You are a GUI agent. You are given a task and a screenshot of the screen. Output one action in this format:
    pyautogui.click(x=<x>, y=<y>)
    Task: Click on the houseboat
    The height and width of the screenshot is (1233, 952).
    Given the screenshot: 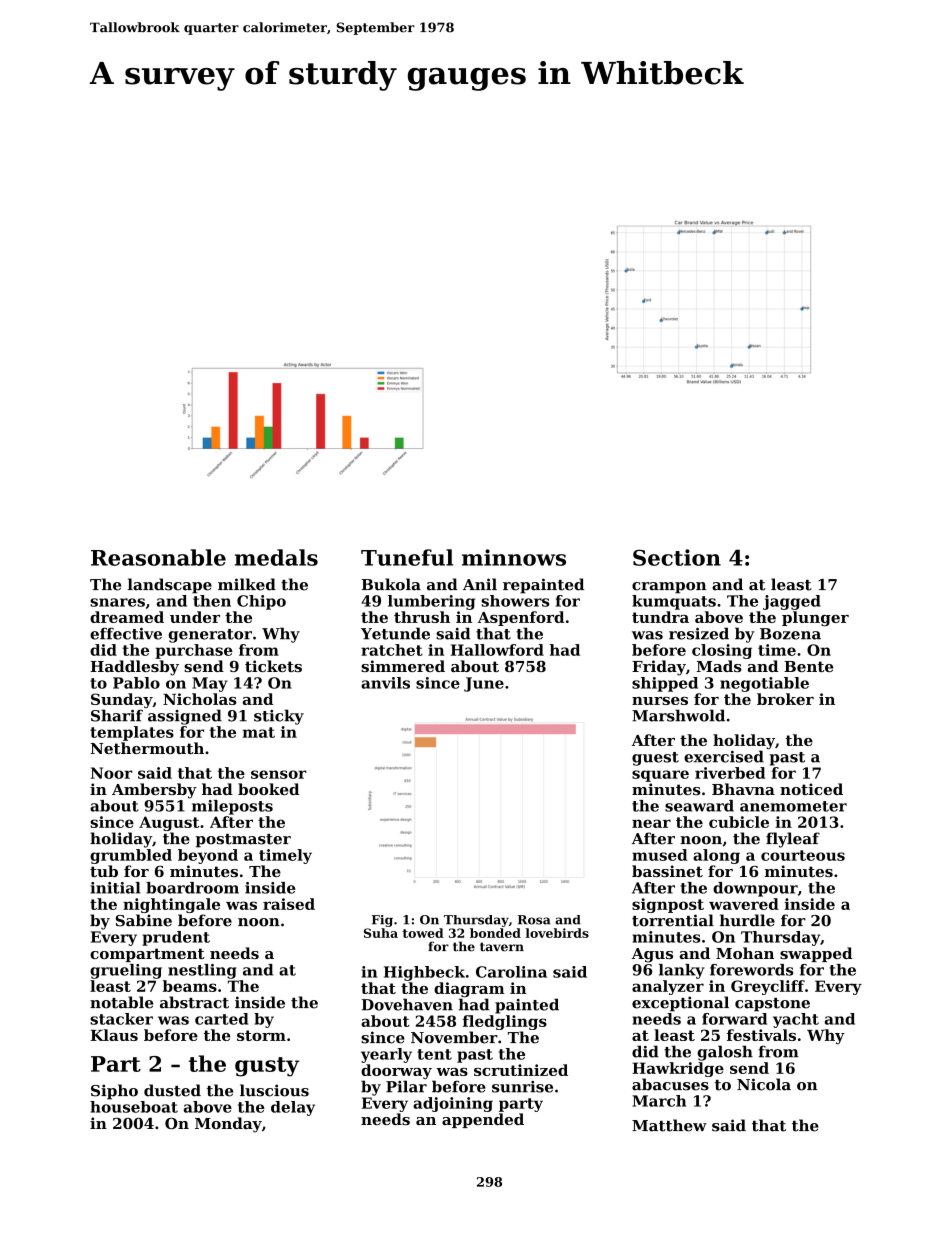 What is the action you would take?
    pyautogui.click(x=134, y=1107)
